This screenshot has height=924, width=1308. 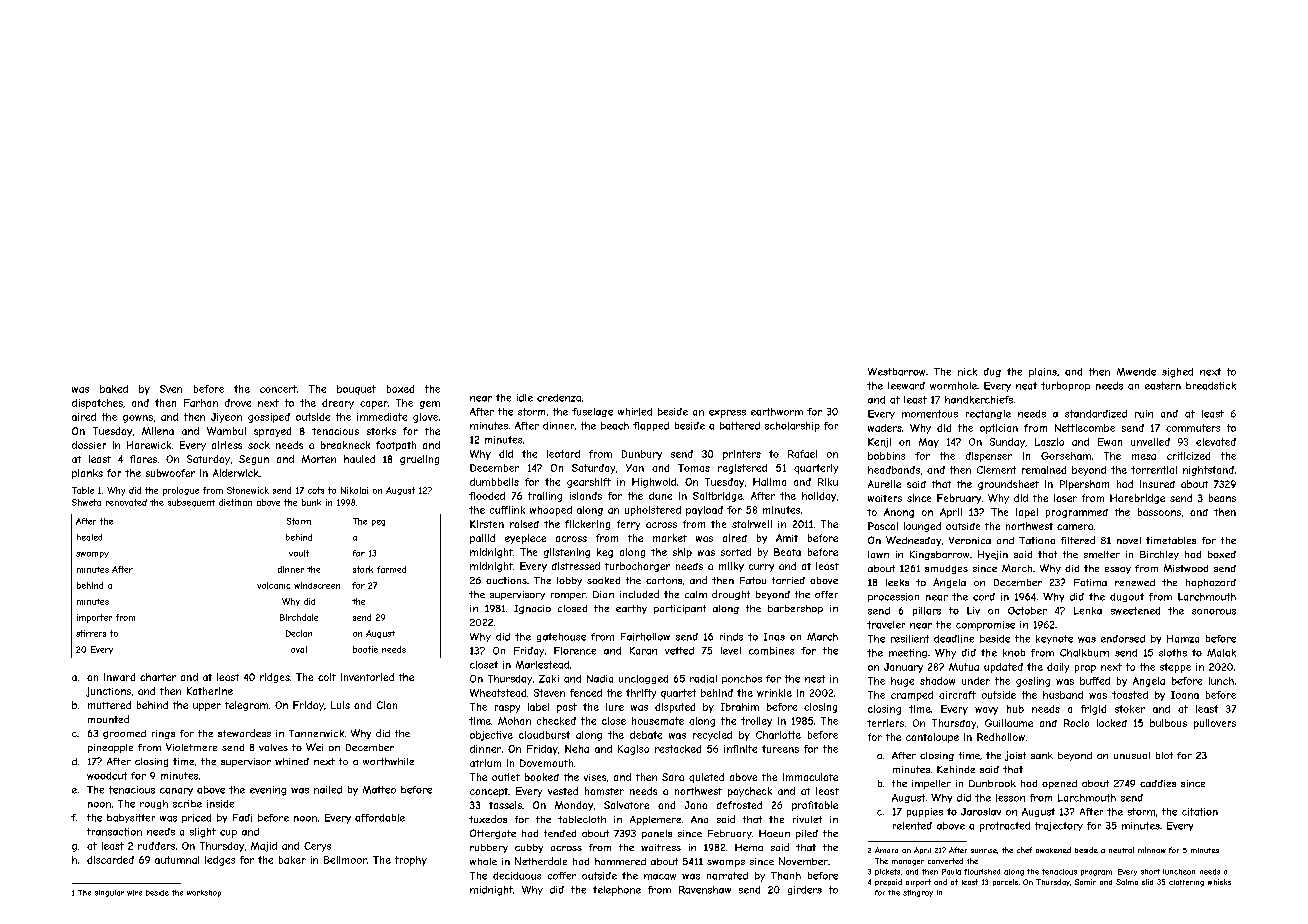 I want to click on auctions, so click(x=506, y=580).
